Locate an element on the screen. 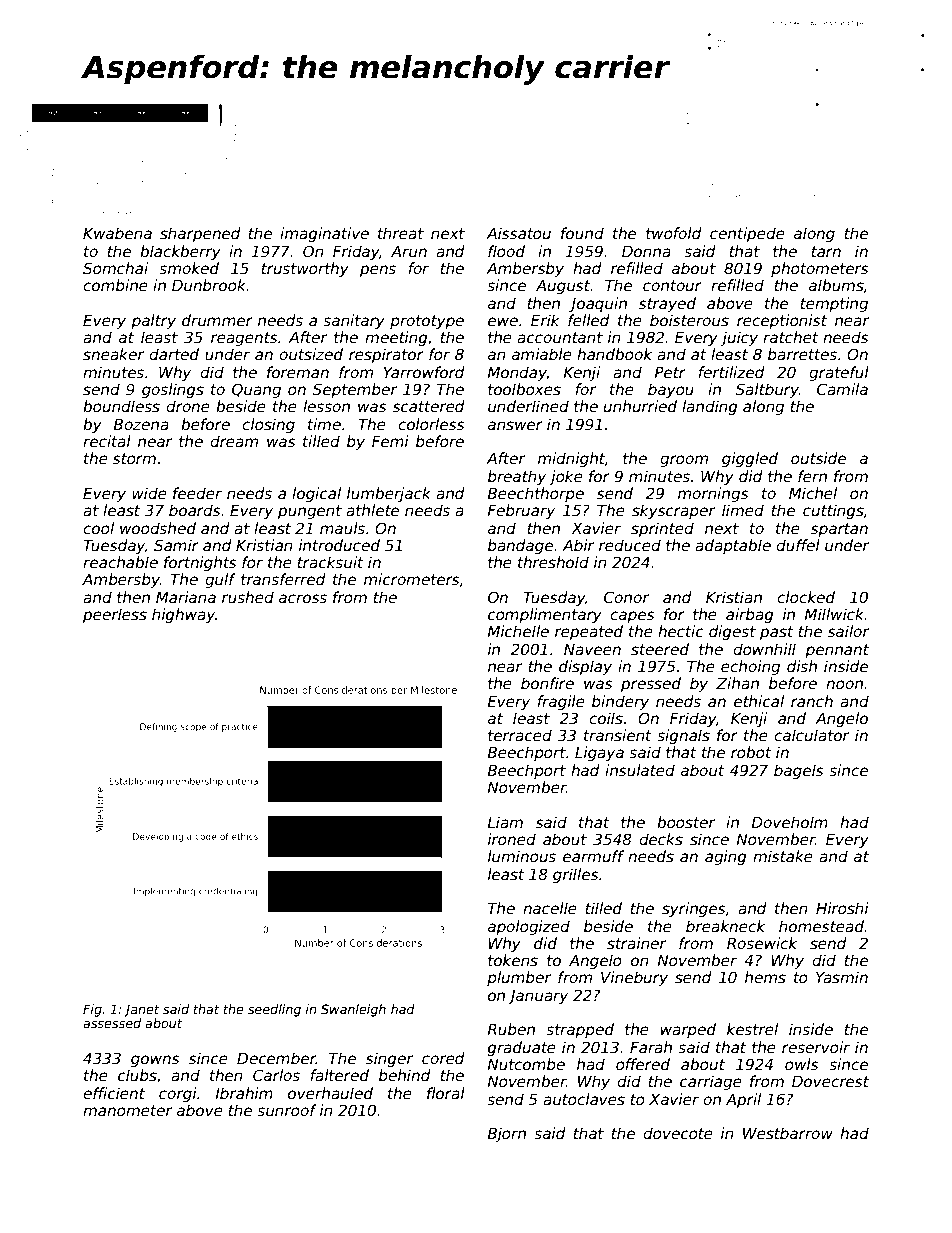 Image resolution: width=952 pixels, height=1233 pixels. syringes is located at coordinates (693, 909).
